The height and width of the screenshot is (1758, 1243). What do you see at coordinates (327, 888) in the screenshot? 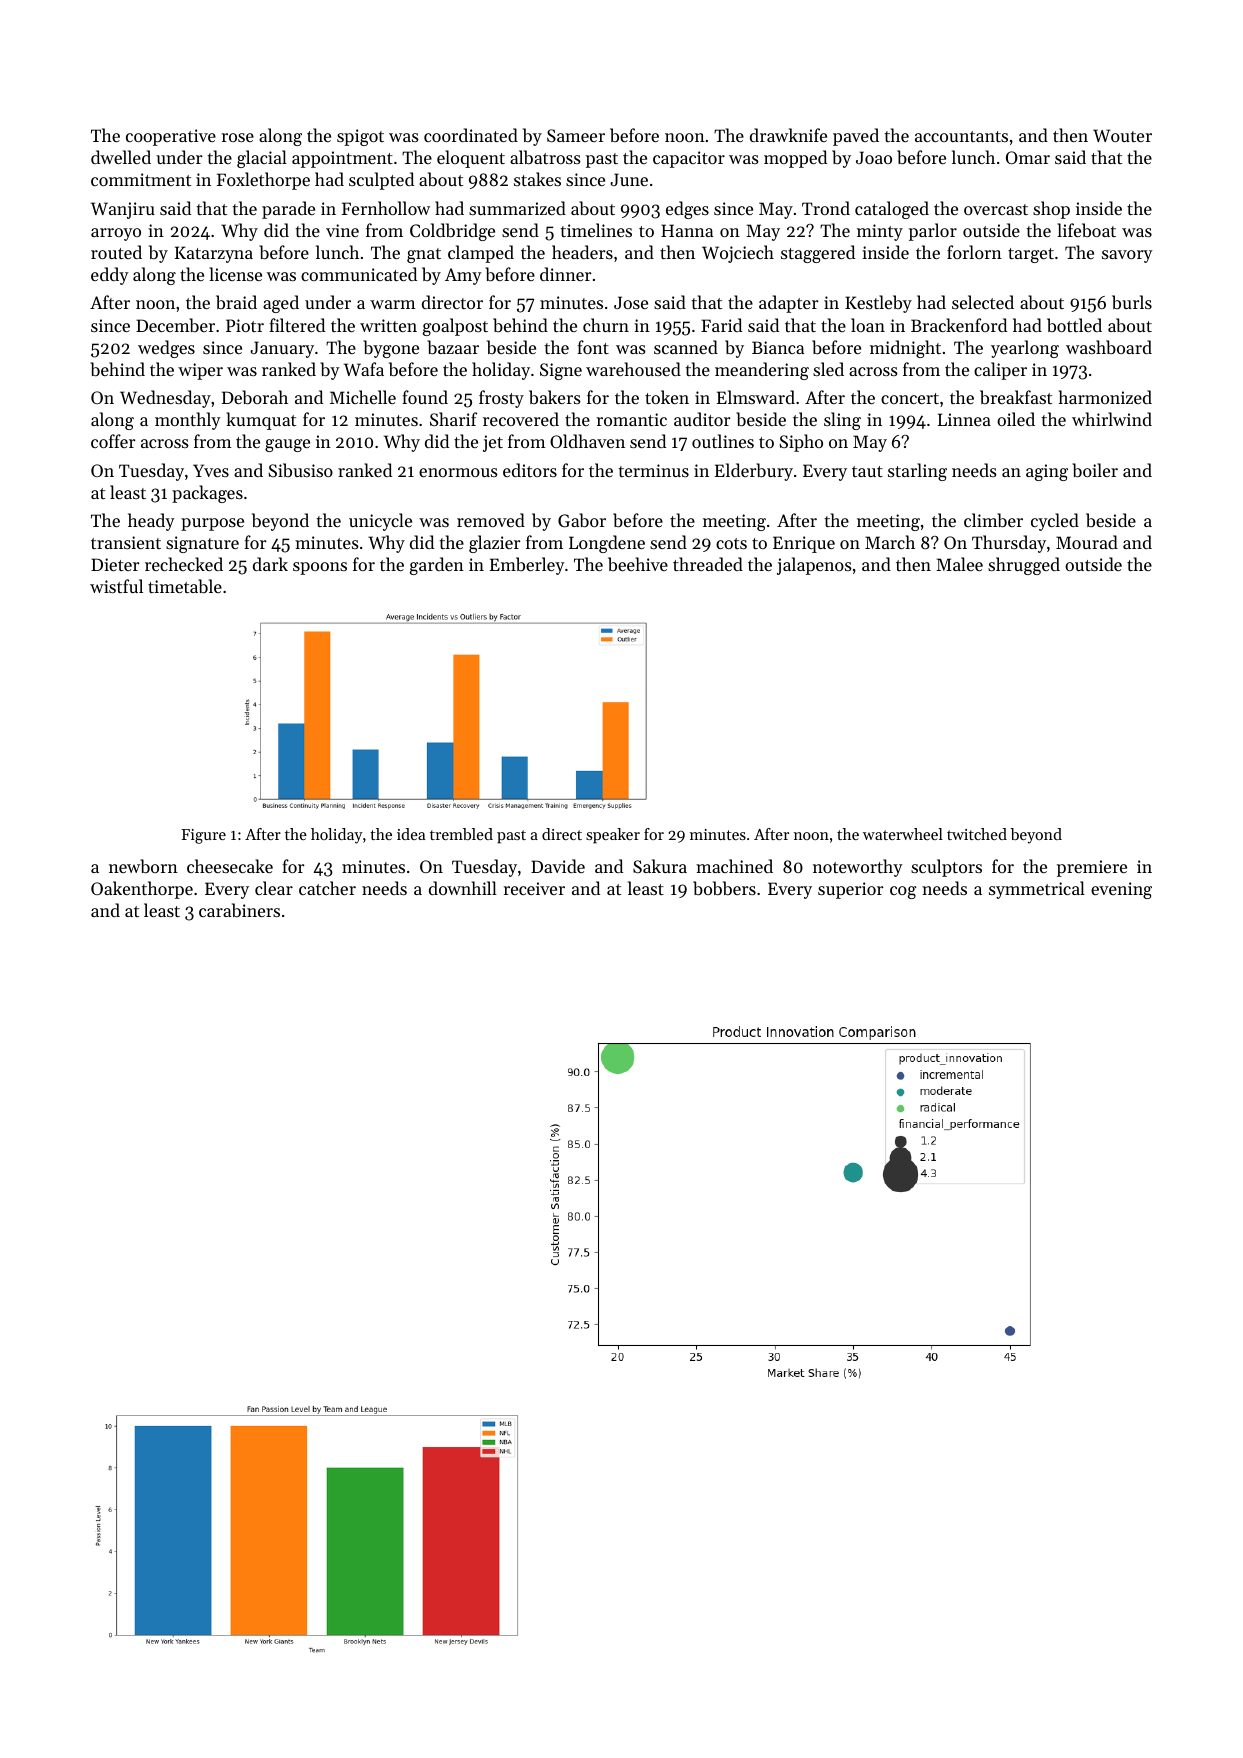
I see `catcher` at bounding box center [327, 888].
